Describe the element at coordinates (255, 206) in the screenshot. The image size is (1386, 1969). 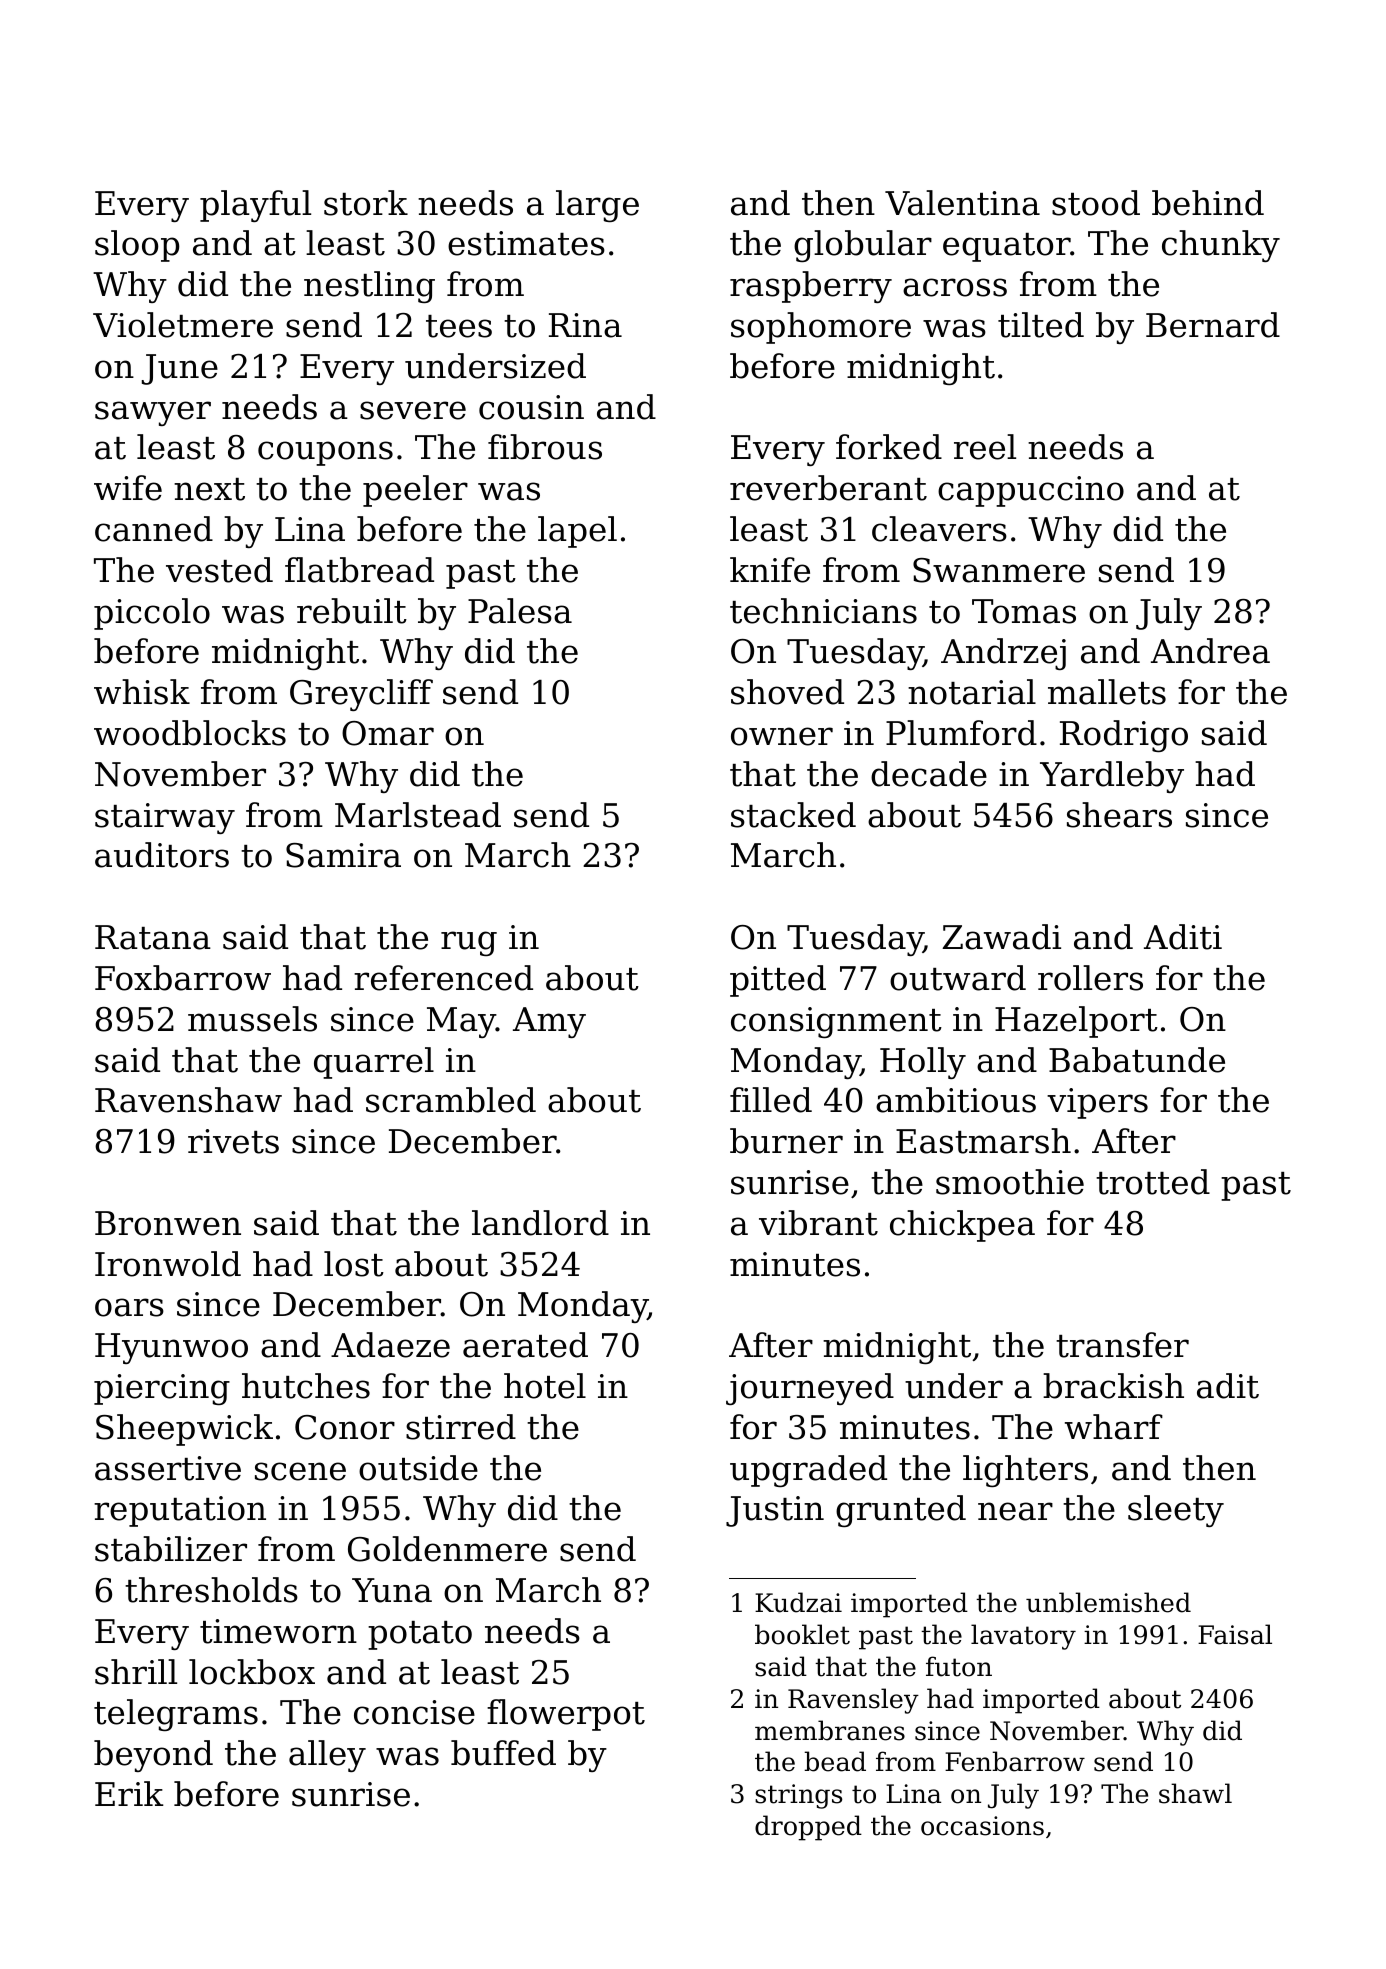
I see `playful` at that location.
